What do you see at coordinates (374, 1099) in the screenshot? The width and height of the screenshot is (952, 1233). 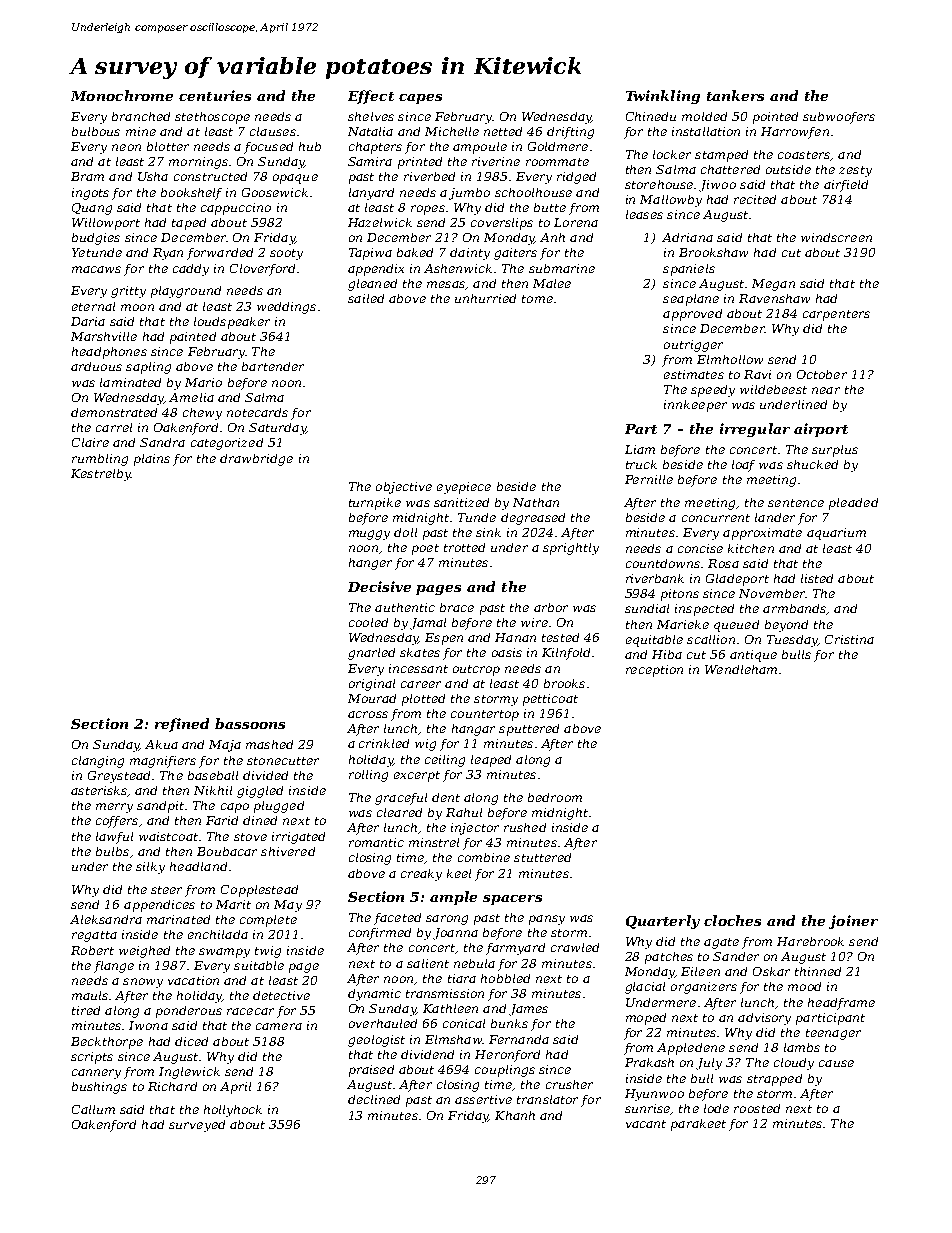 I see `declined` at bounding box center [374, 1099].
